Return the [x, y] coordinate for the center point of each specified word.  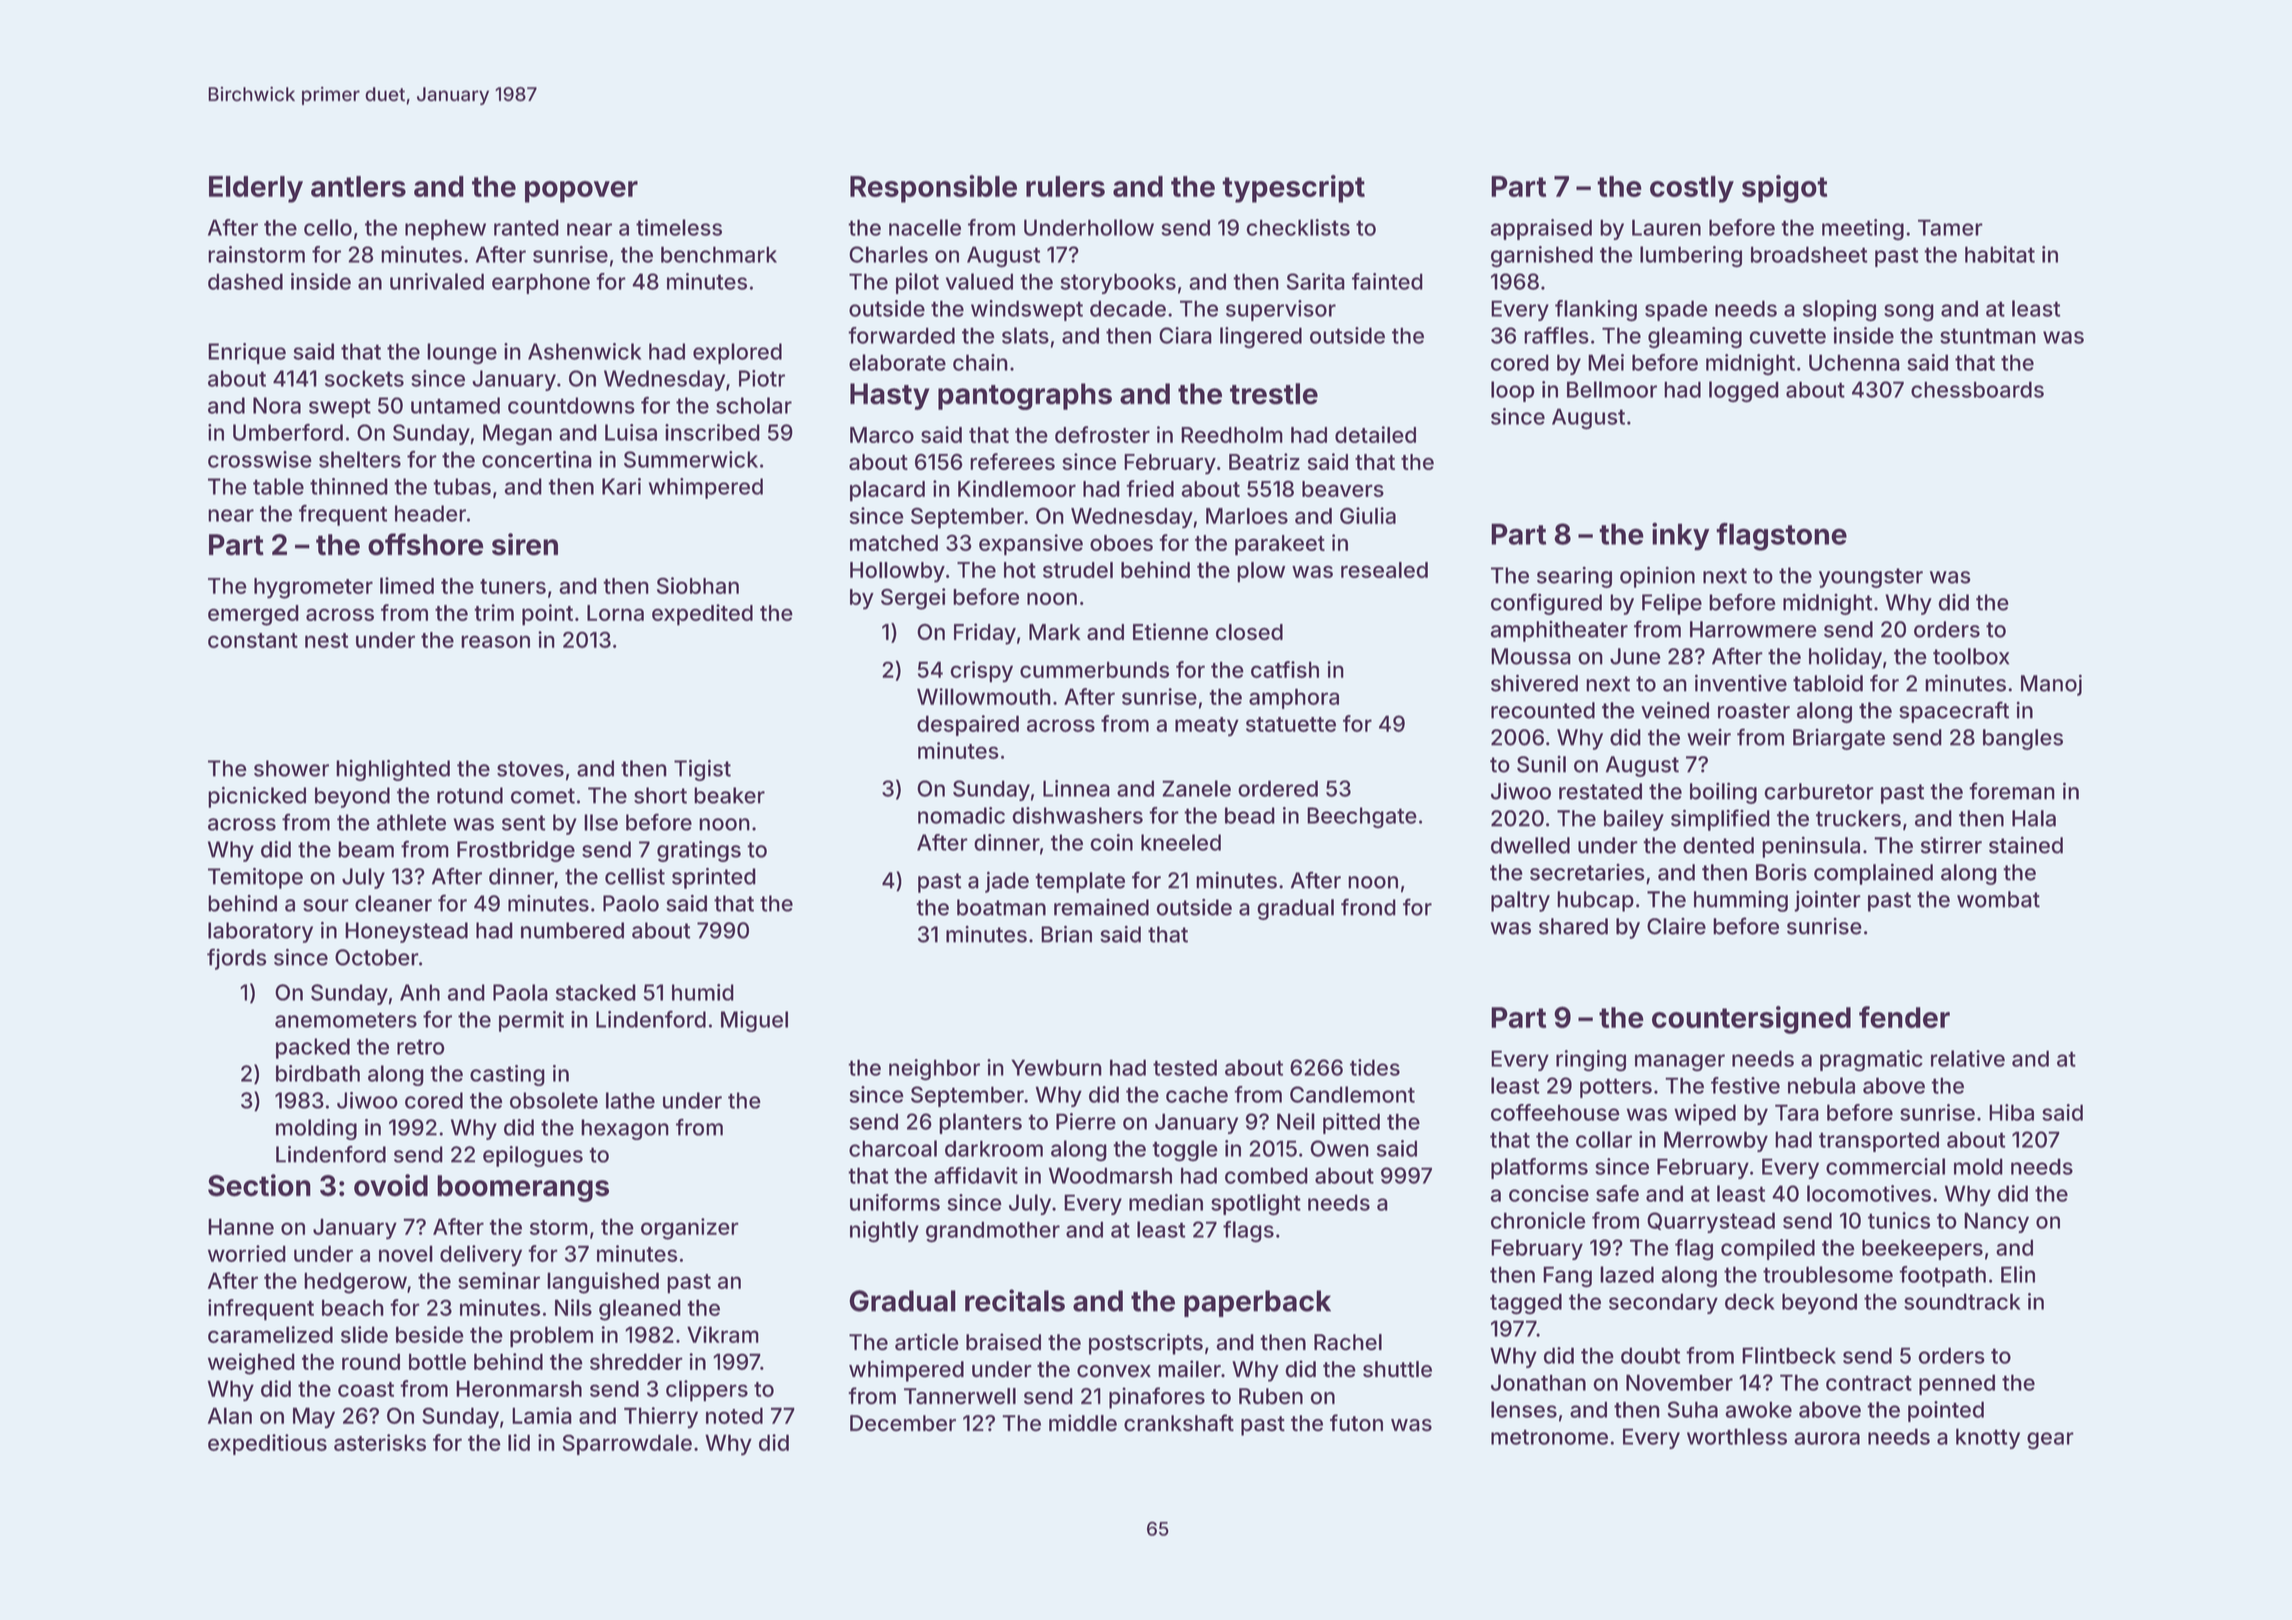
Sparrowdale [627, 1444]
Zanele [1196, 788]
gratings [699, 851]
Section [259, 1185]
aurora [1827, 1438]
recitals [1015, 1300]
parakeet [1280, 545]
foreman [2012, 791]
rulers [1065, 186]
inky [1680, 536]
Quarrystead [1711, 1222]
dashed [245, 281]
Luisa [631, 432]
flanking [1596, 311]
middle [1083, 1423]
